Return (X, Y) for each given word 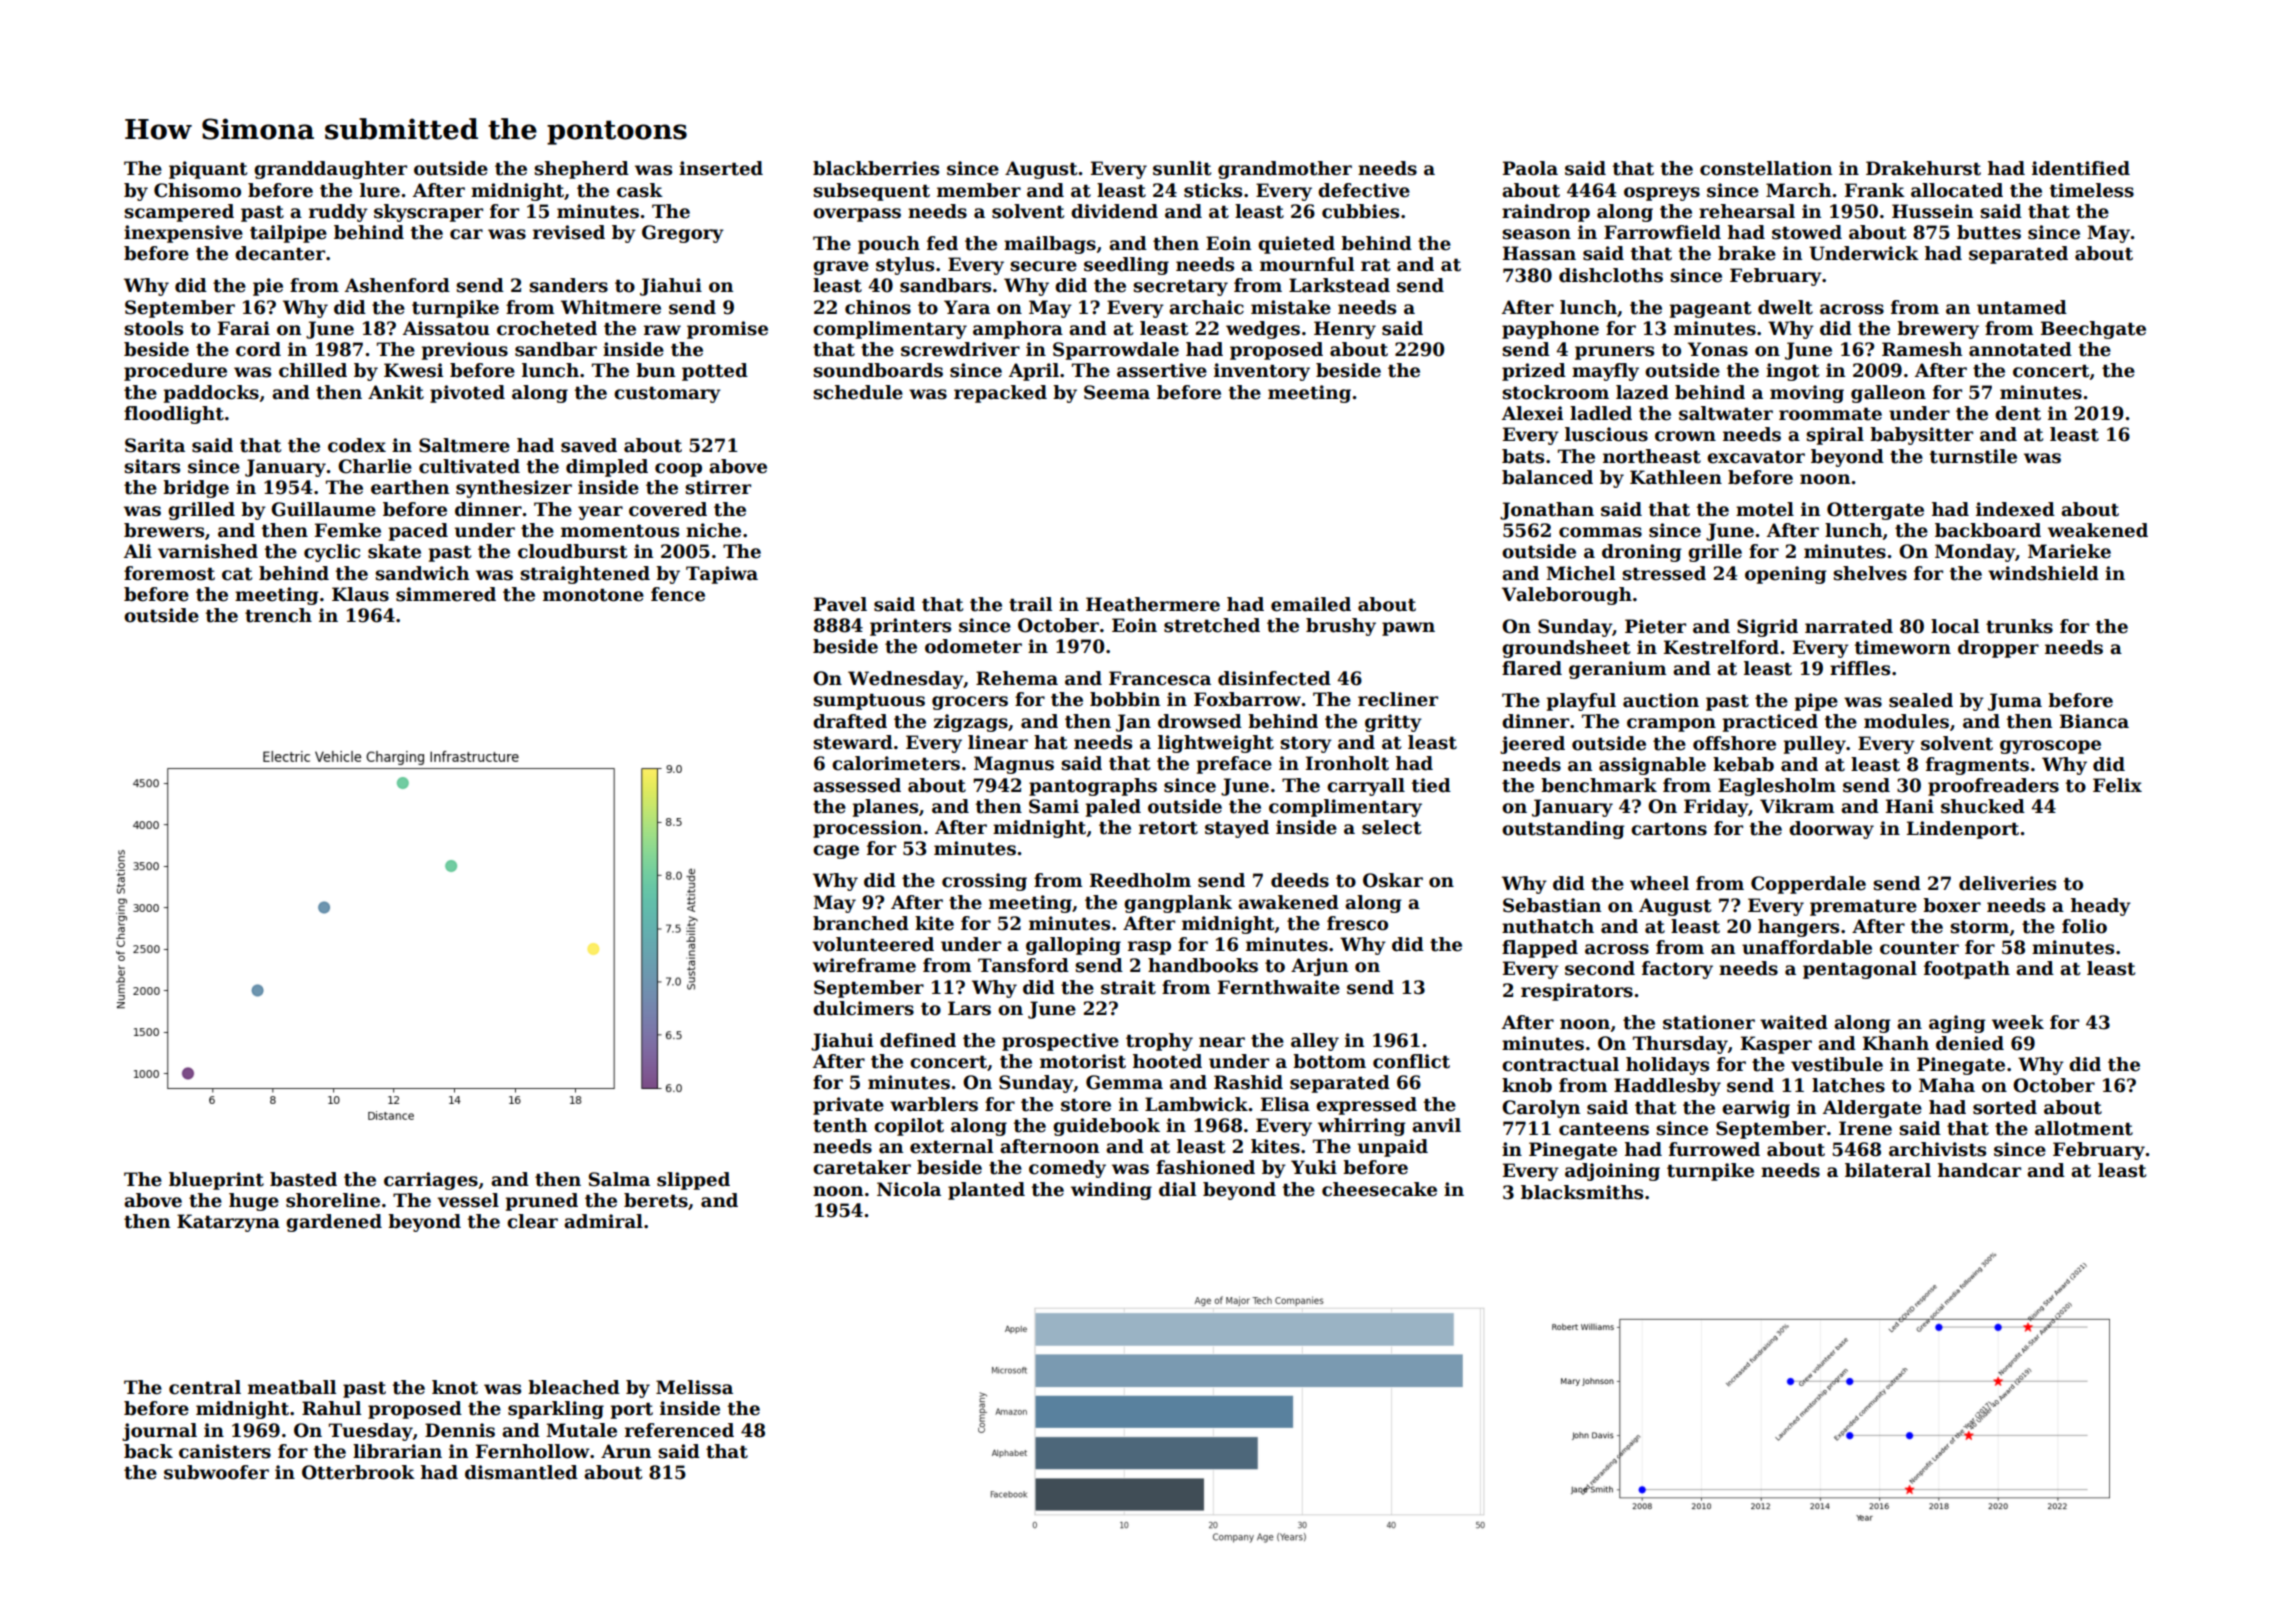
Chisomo (197, 190)
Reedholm (1140, 880)
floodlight (174, 415)
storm (1979, 927)
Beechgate (2093, 330)
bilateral (1888, 1170)
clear (532, 1221)
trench (278, 615)
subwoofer (216, 1472)
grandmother (1285, 170)
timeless (2092, 190)
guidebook (1106, 1127)
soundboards (878, 370)
